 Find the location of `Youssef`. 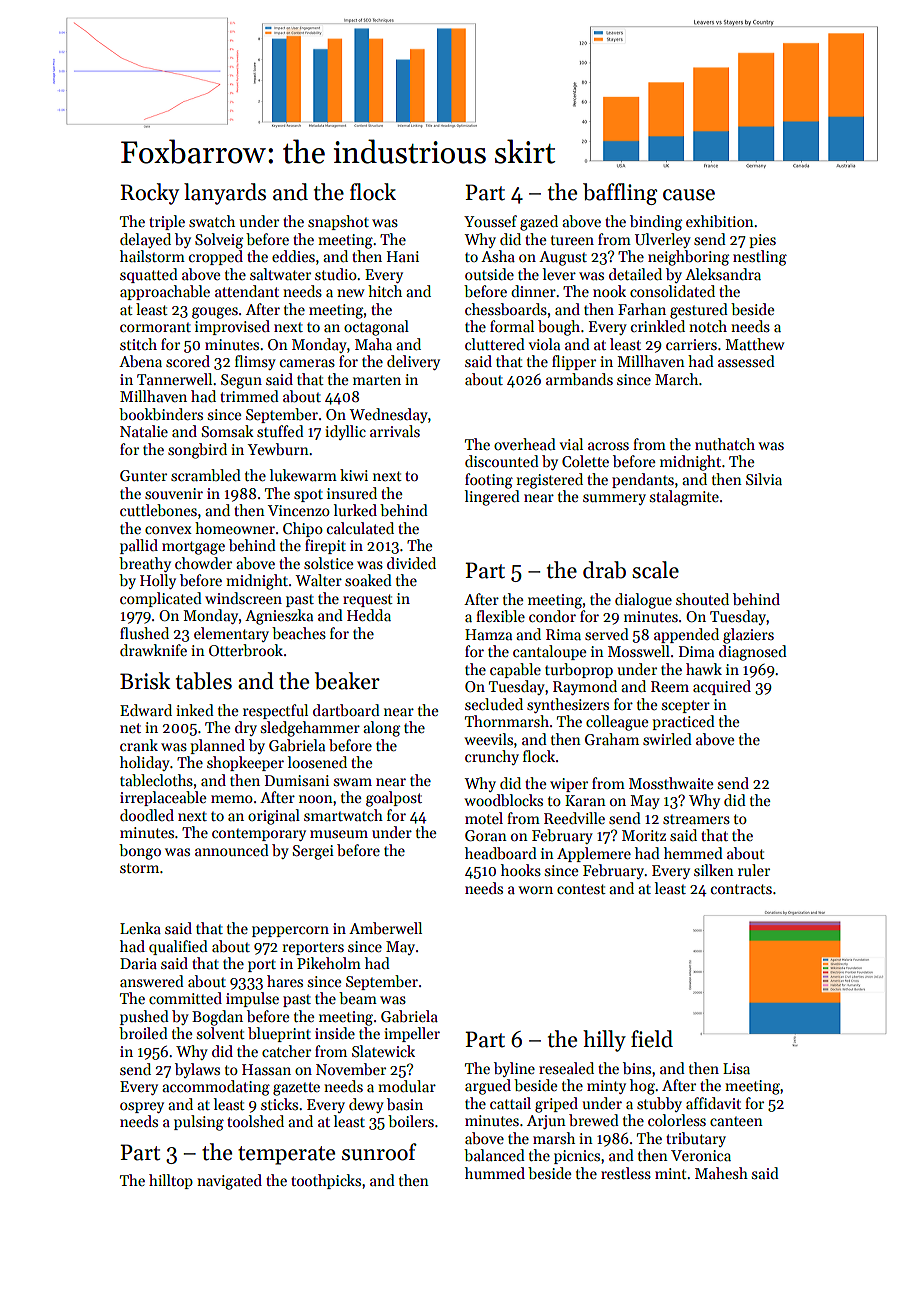

Youssef is located at coordinates (490, 221).
